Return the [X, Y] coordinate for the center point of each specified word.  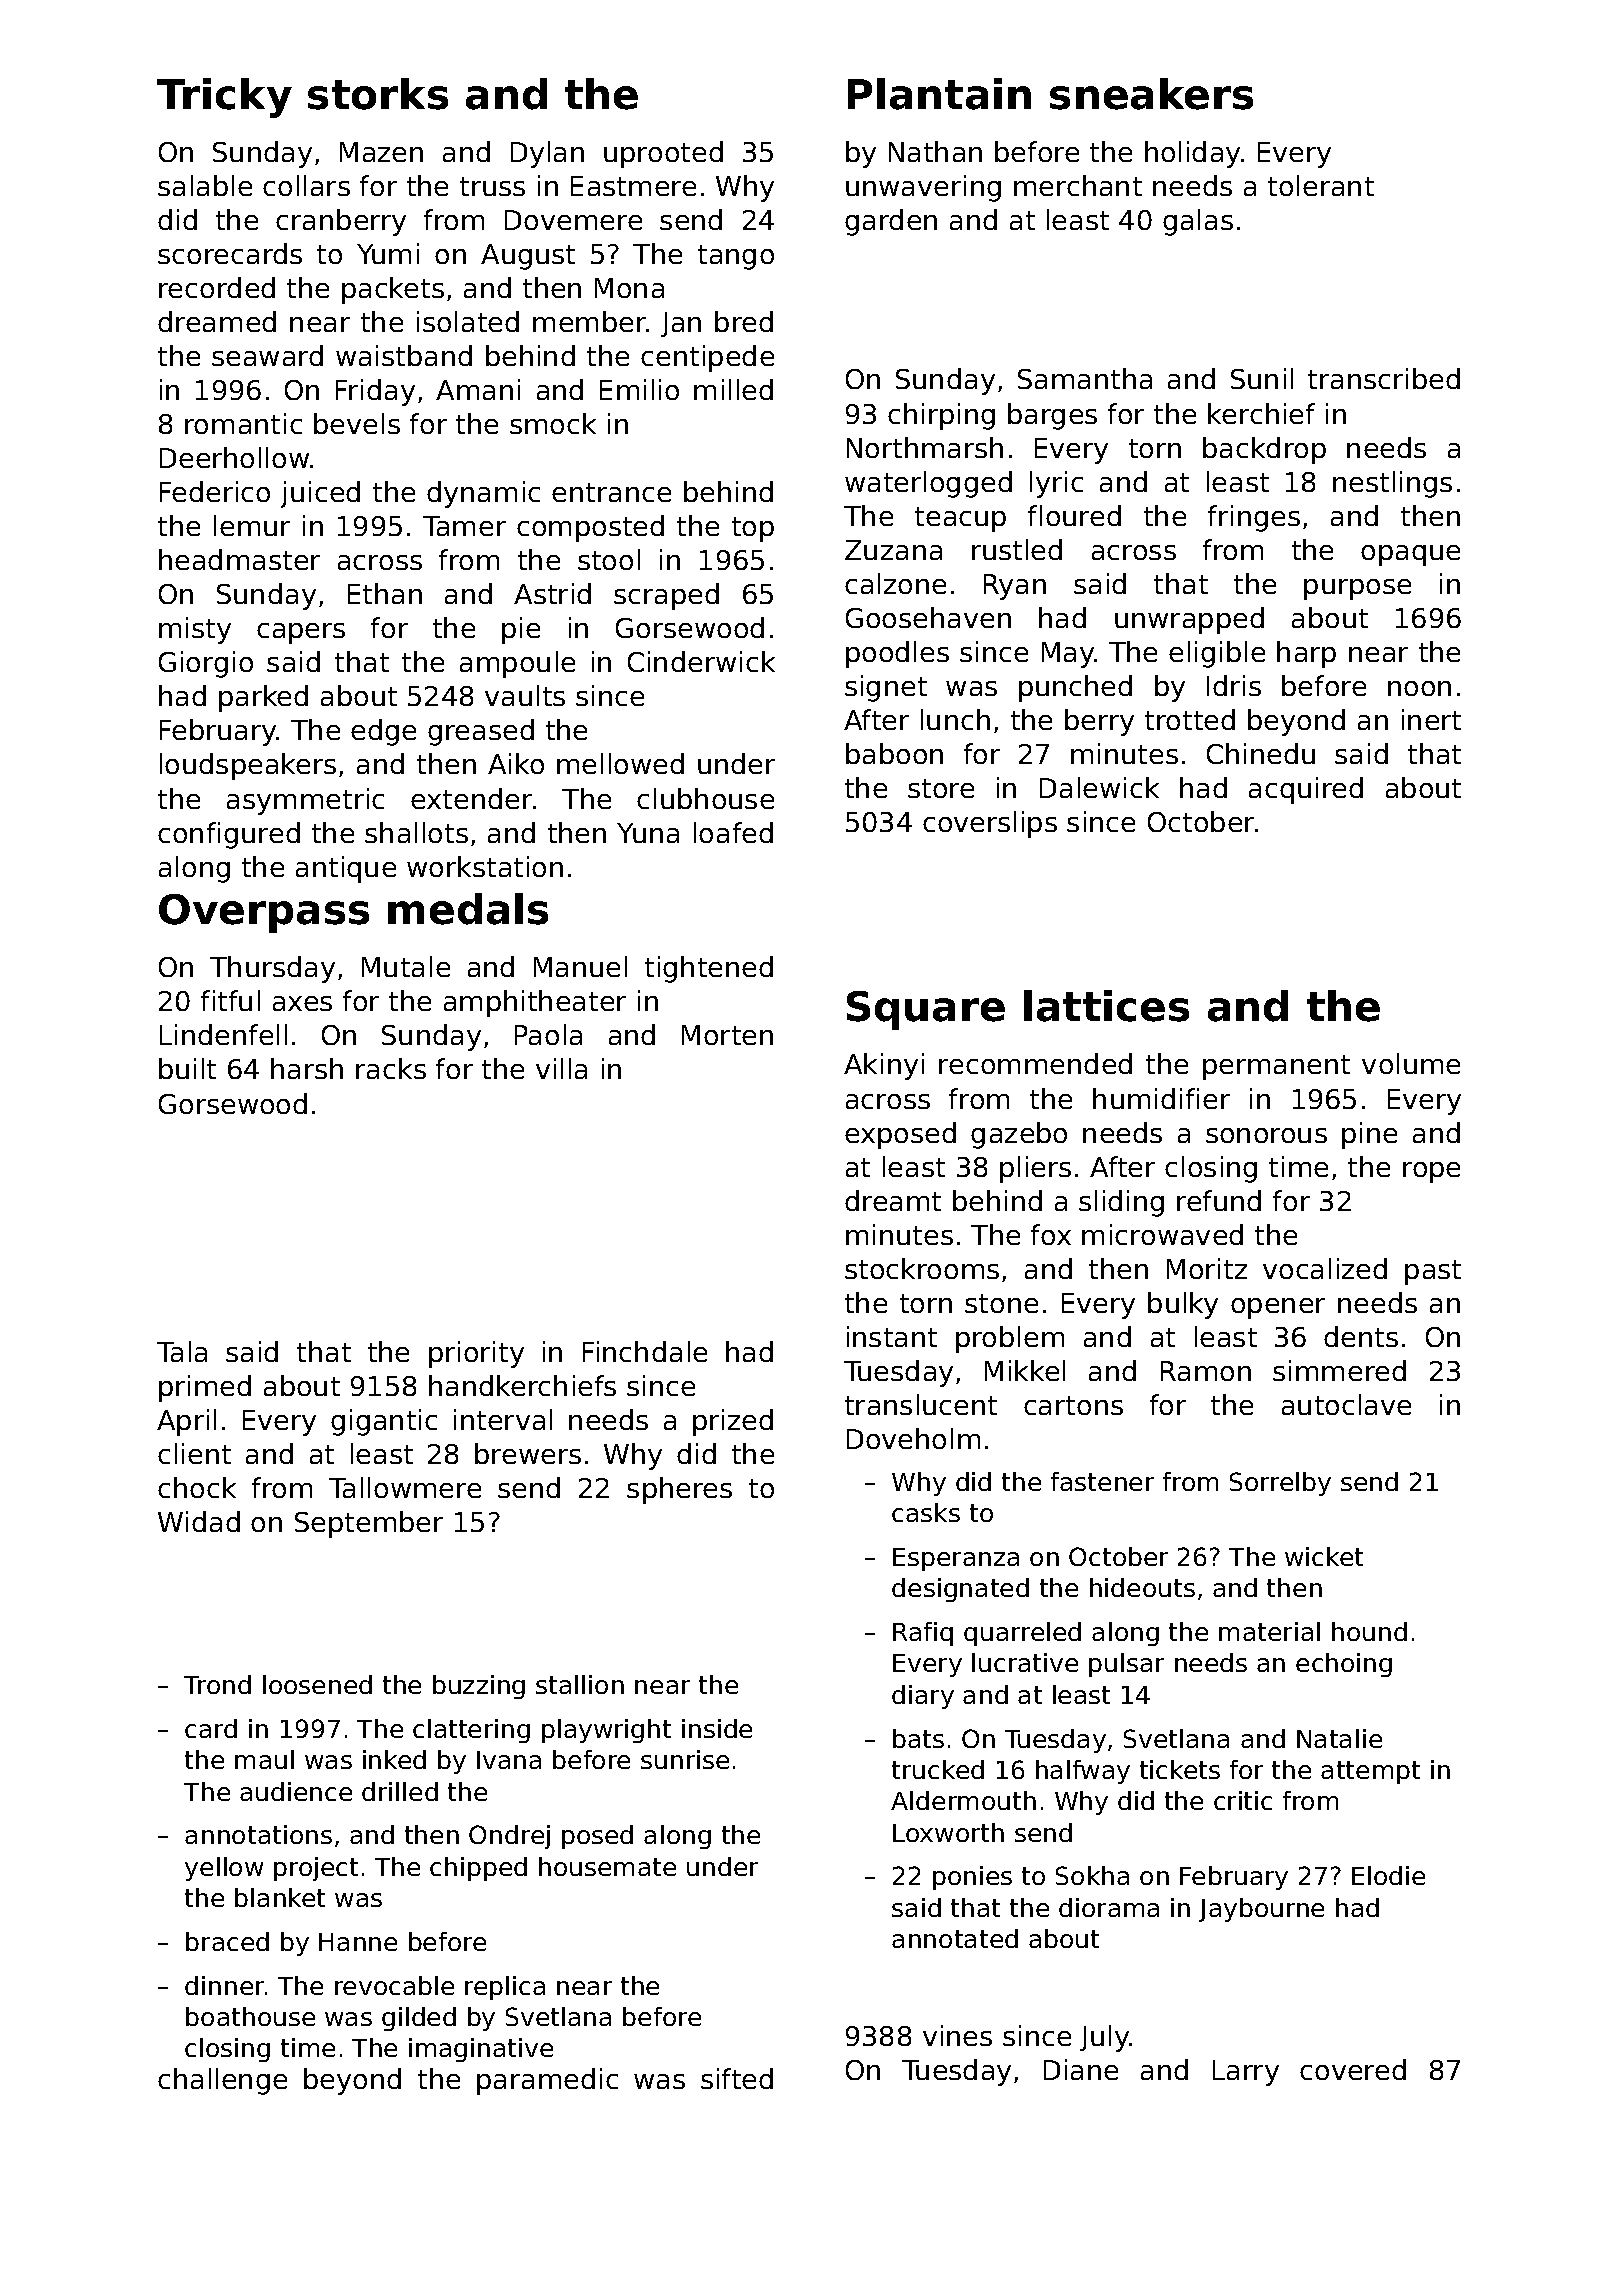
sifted [737, 2078]
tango [736, 257]
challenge [222, 2081]
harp [1306, 654]
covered [1353, 2069]
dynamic [483, 494]
